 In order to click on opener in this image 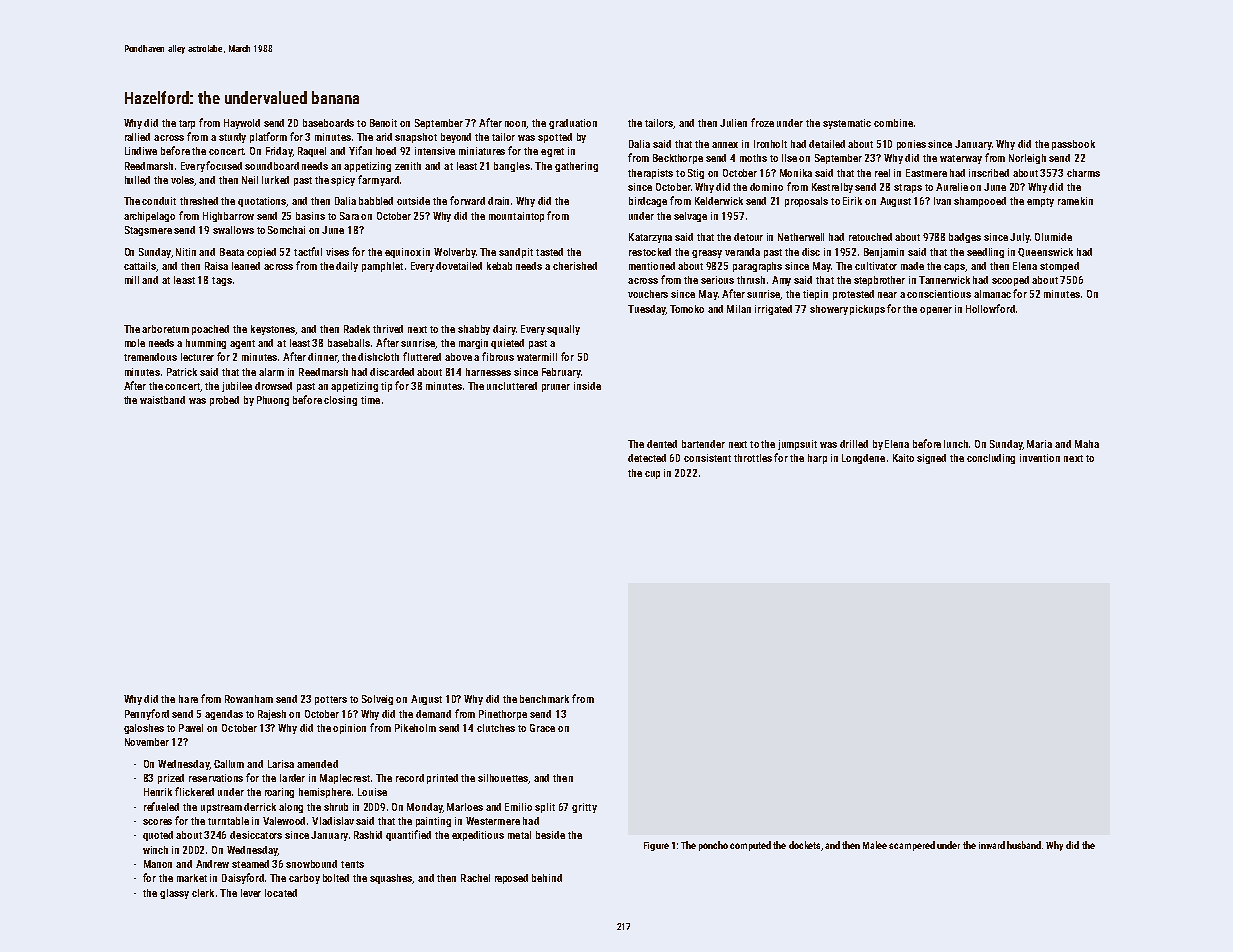, I will do `click(936, 311)`.
